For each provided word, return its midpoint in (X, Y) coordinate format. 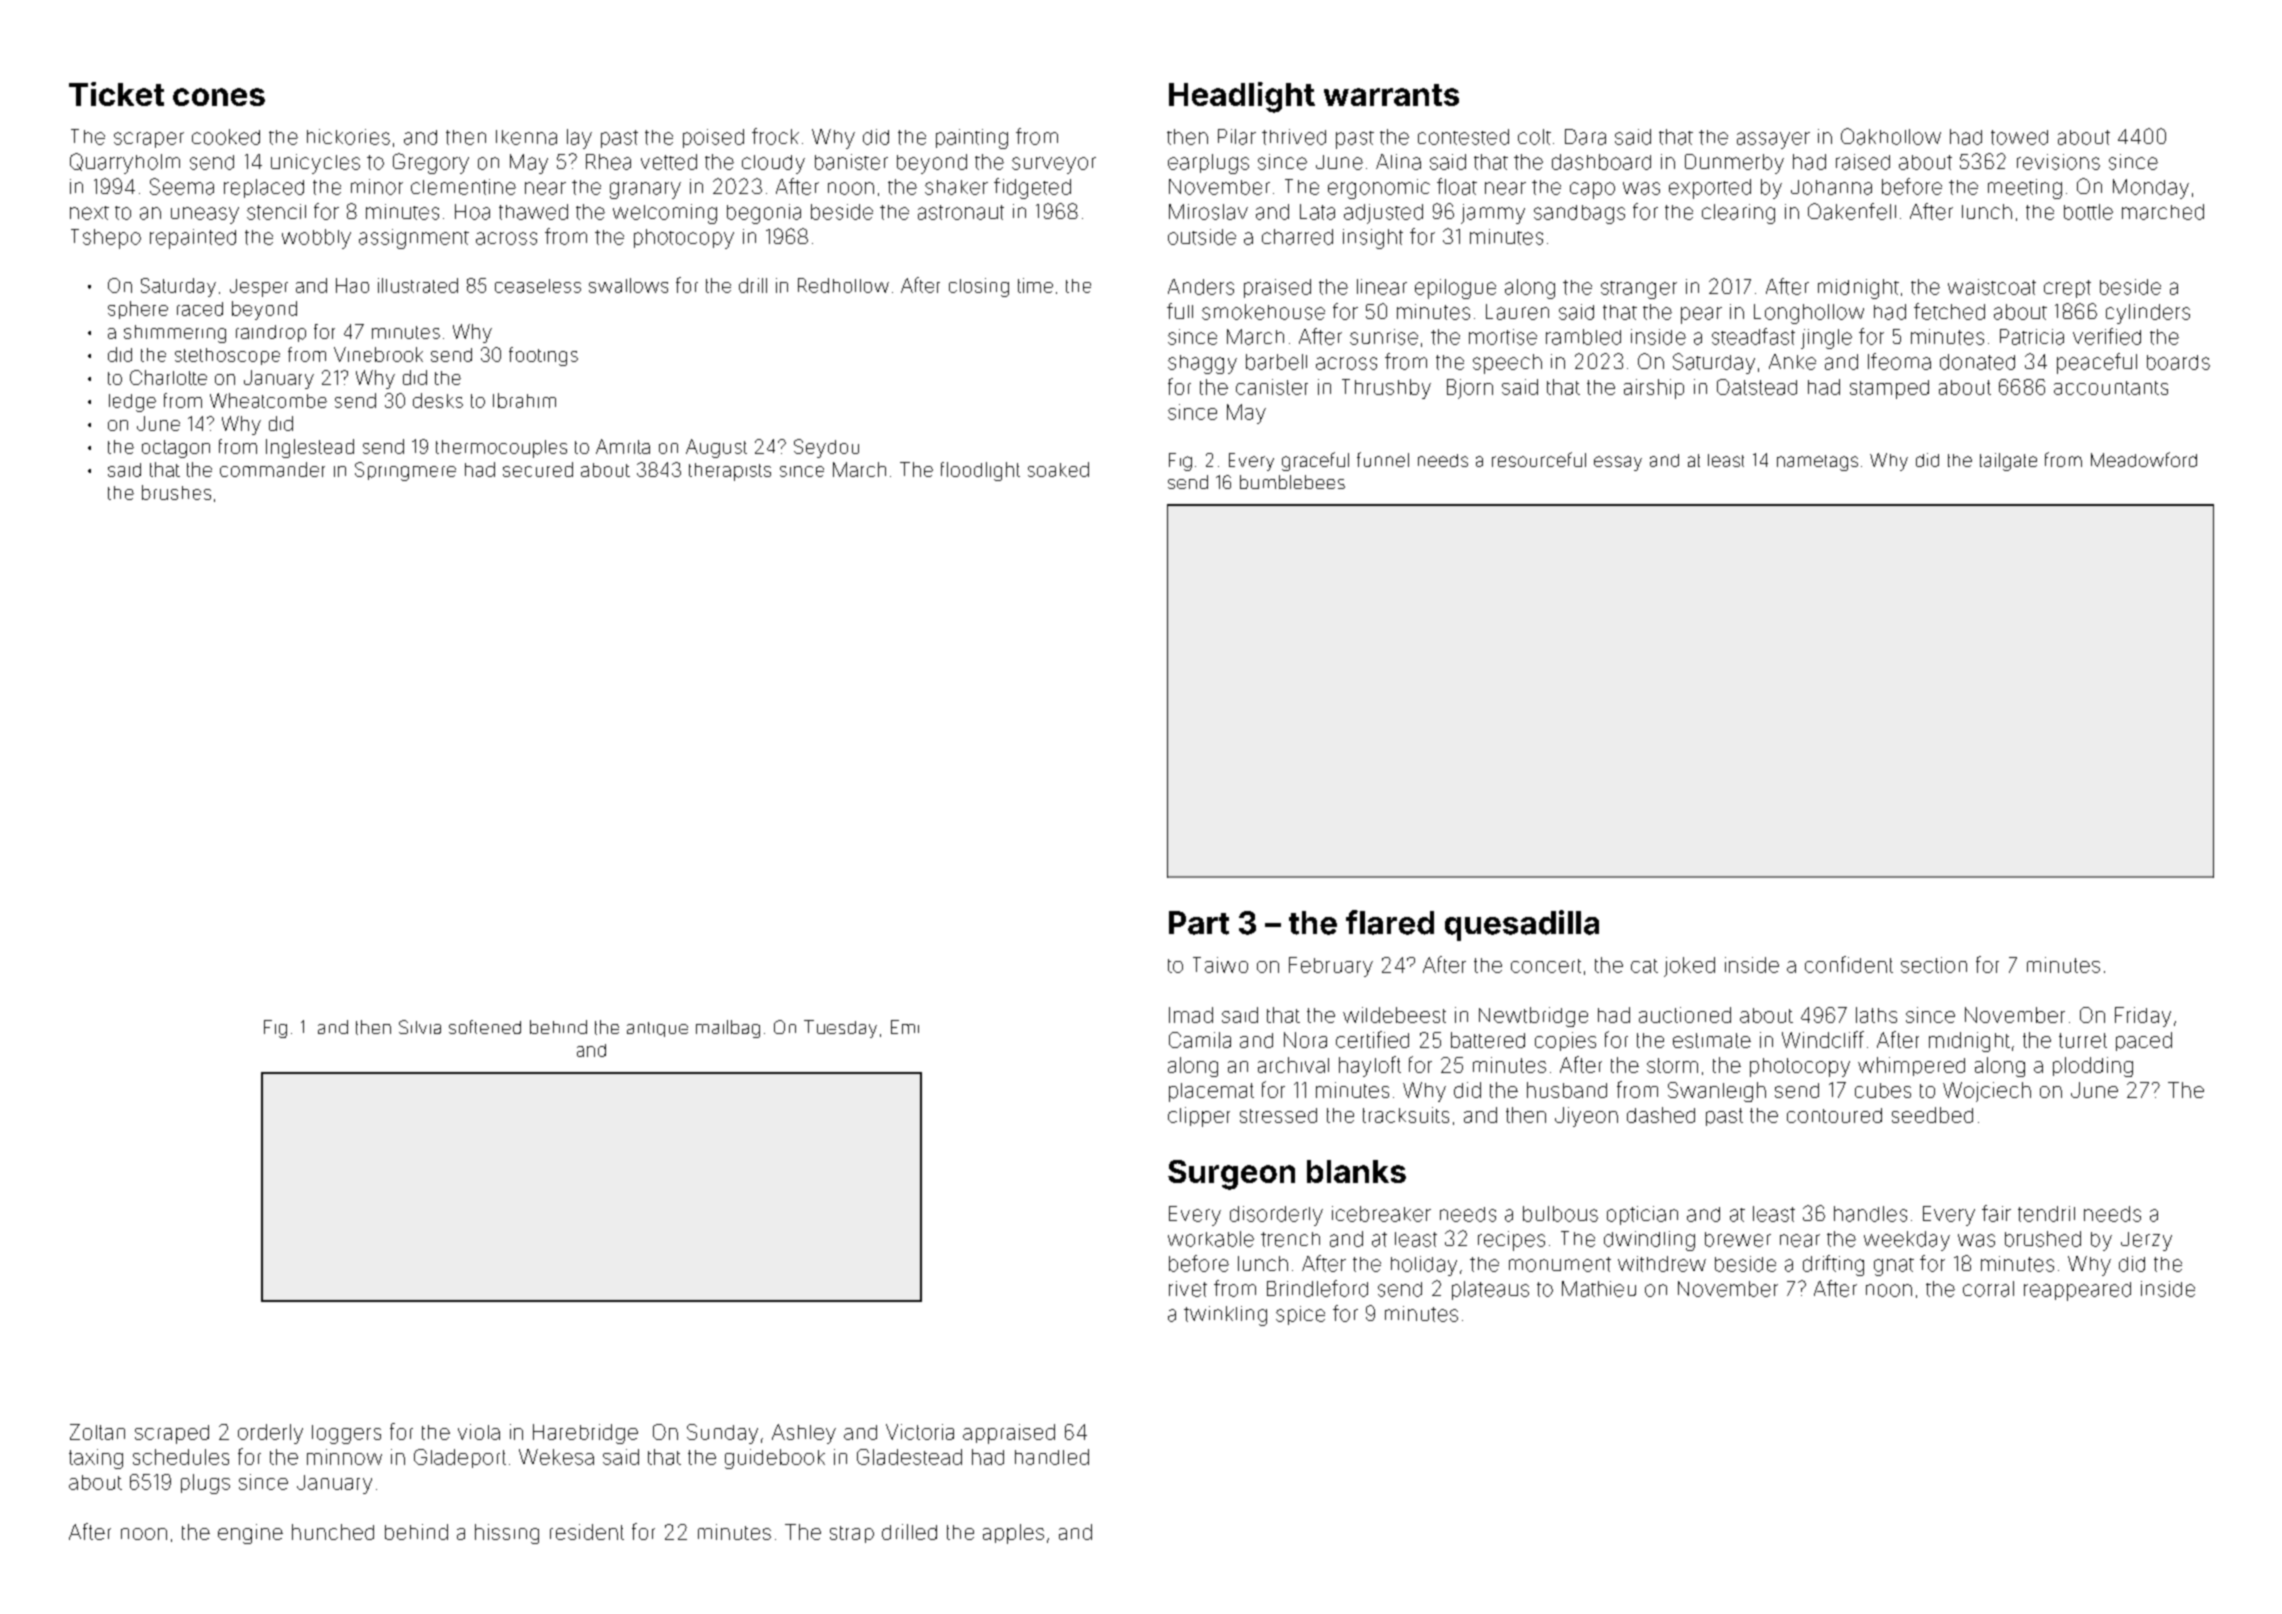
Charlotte (168, 377)
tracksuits (1406, 1115)
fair (1996, 1213)
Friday (2143, 1017)
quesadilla (1522, 925)
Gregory (431, 163)
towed (2019, 137)
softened (485, 1027)
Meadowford (2144, 459)
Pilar (1237, 137)
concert (1546, 966)
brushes (176, 492)
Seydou (826, 448)
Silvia (420, 1027)
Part (1199, 923)
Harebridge (585, 1434)
